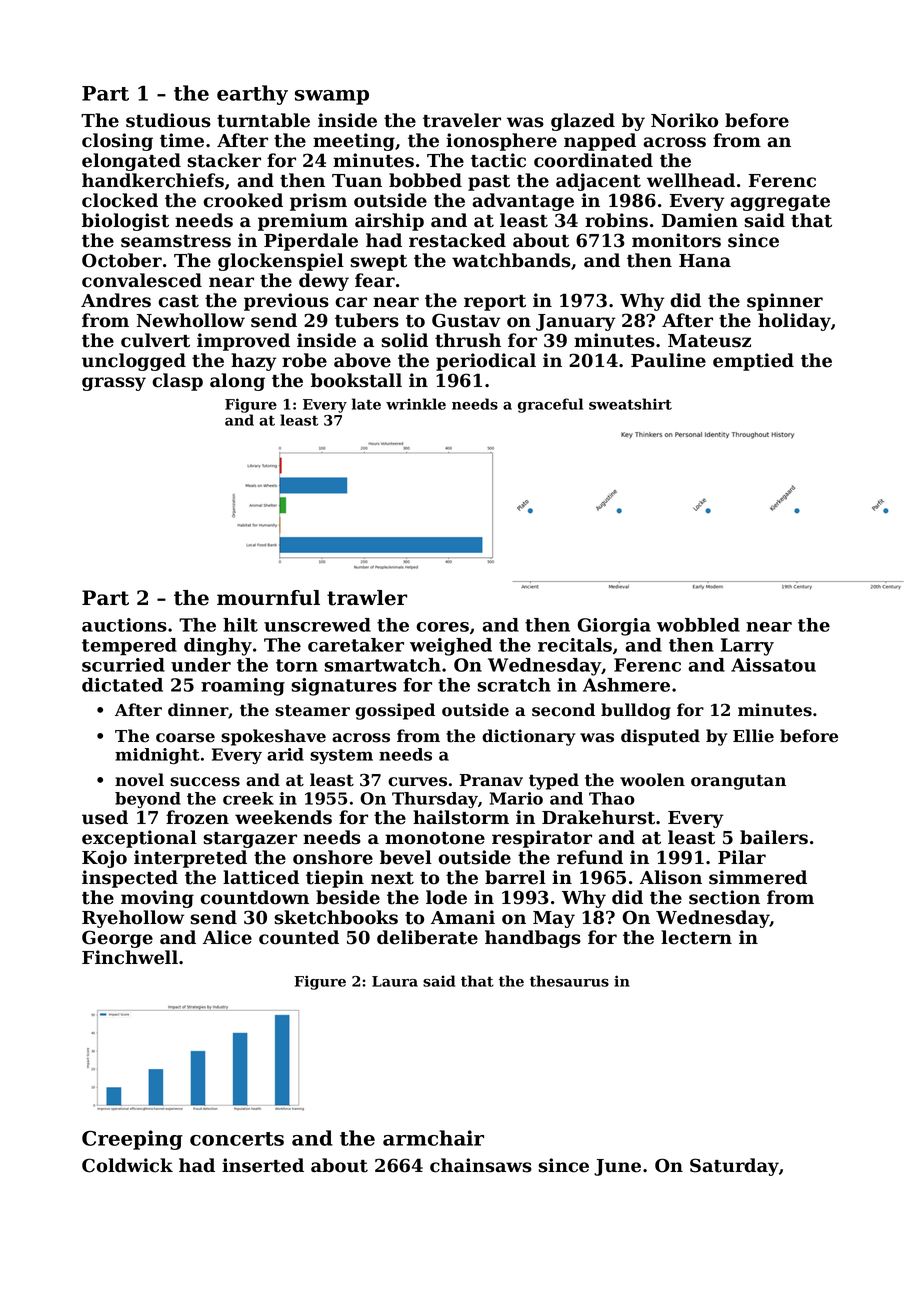 Image resolution: width=924 pixels, height=1308 pixels. What do you see at coordinates (785, 302) in the screenshot?
I see `spinner` at bounding box center [785, 302].
